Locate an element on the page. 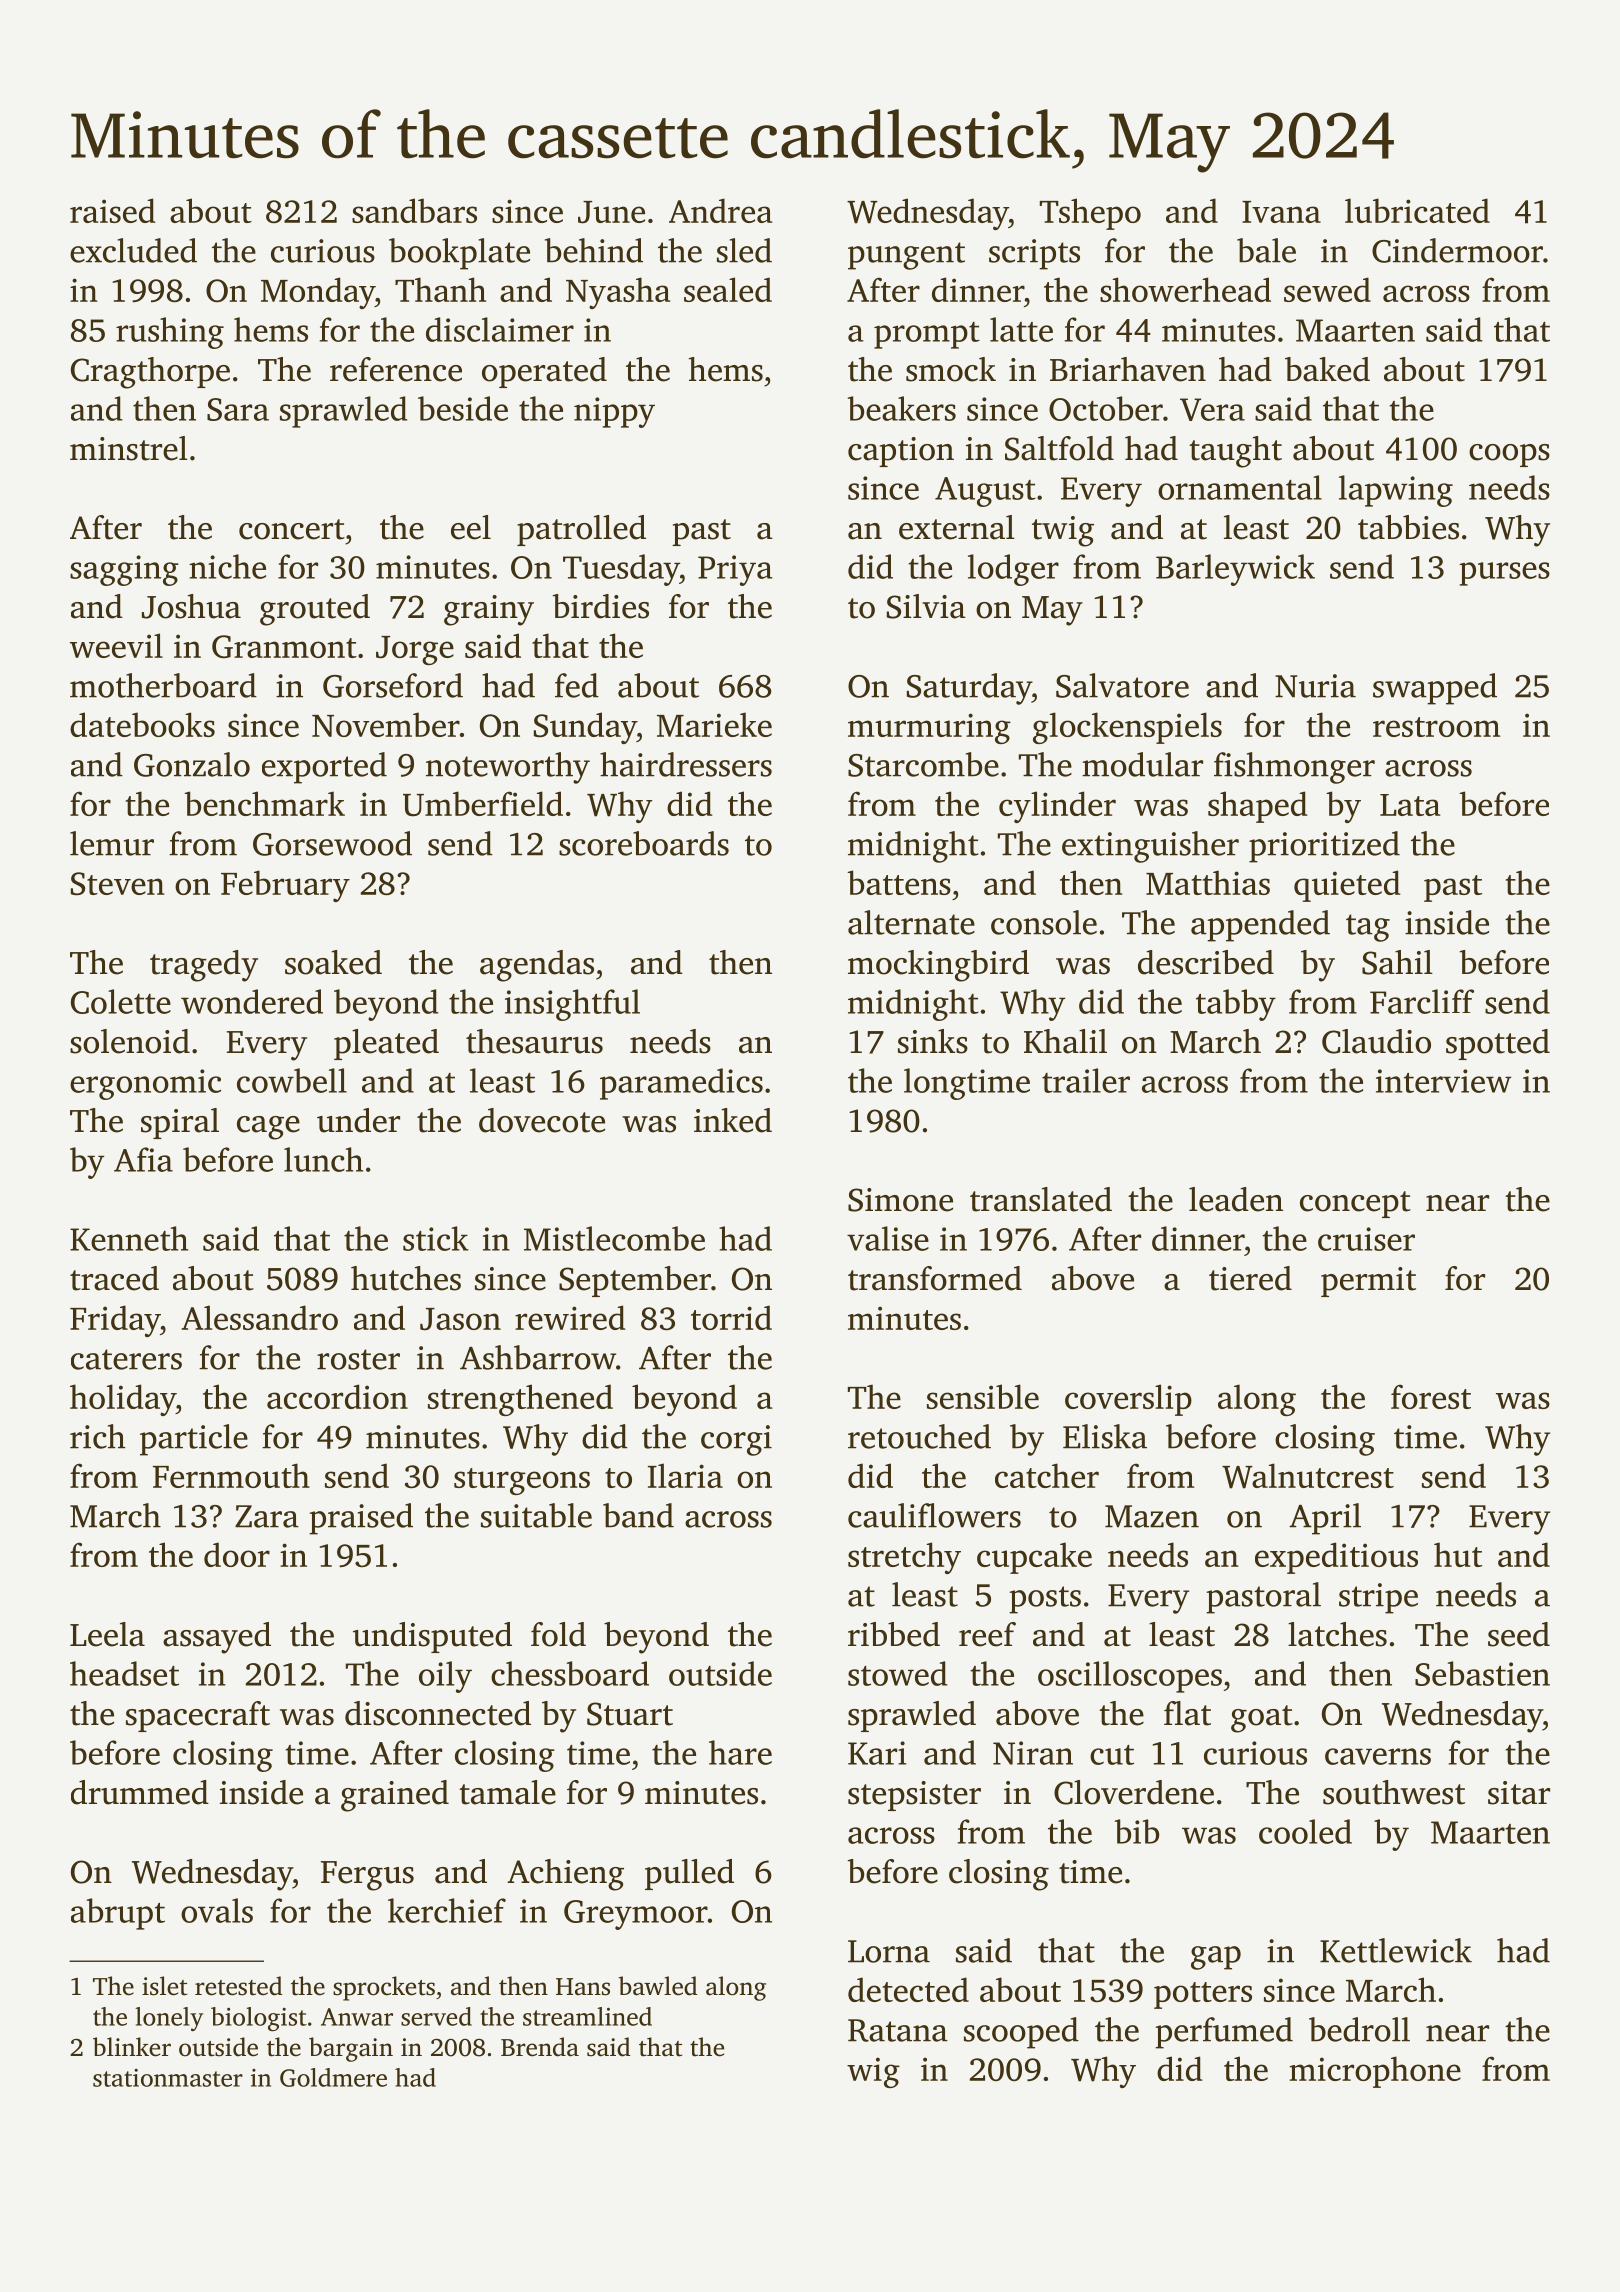 The width and height of the image is (1620, 2292). ovals is located at coordinates (217, 1910).
